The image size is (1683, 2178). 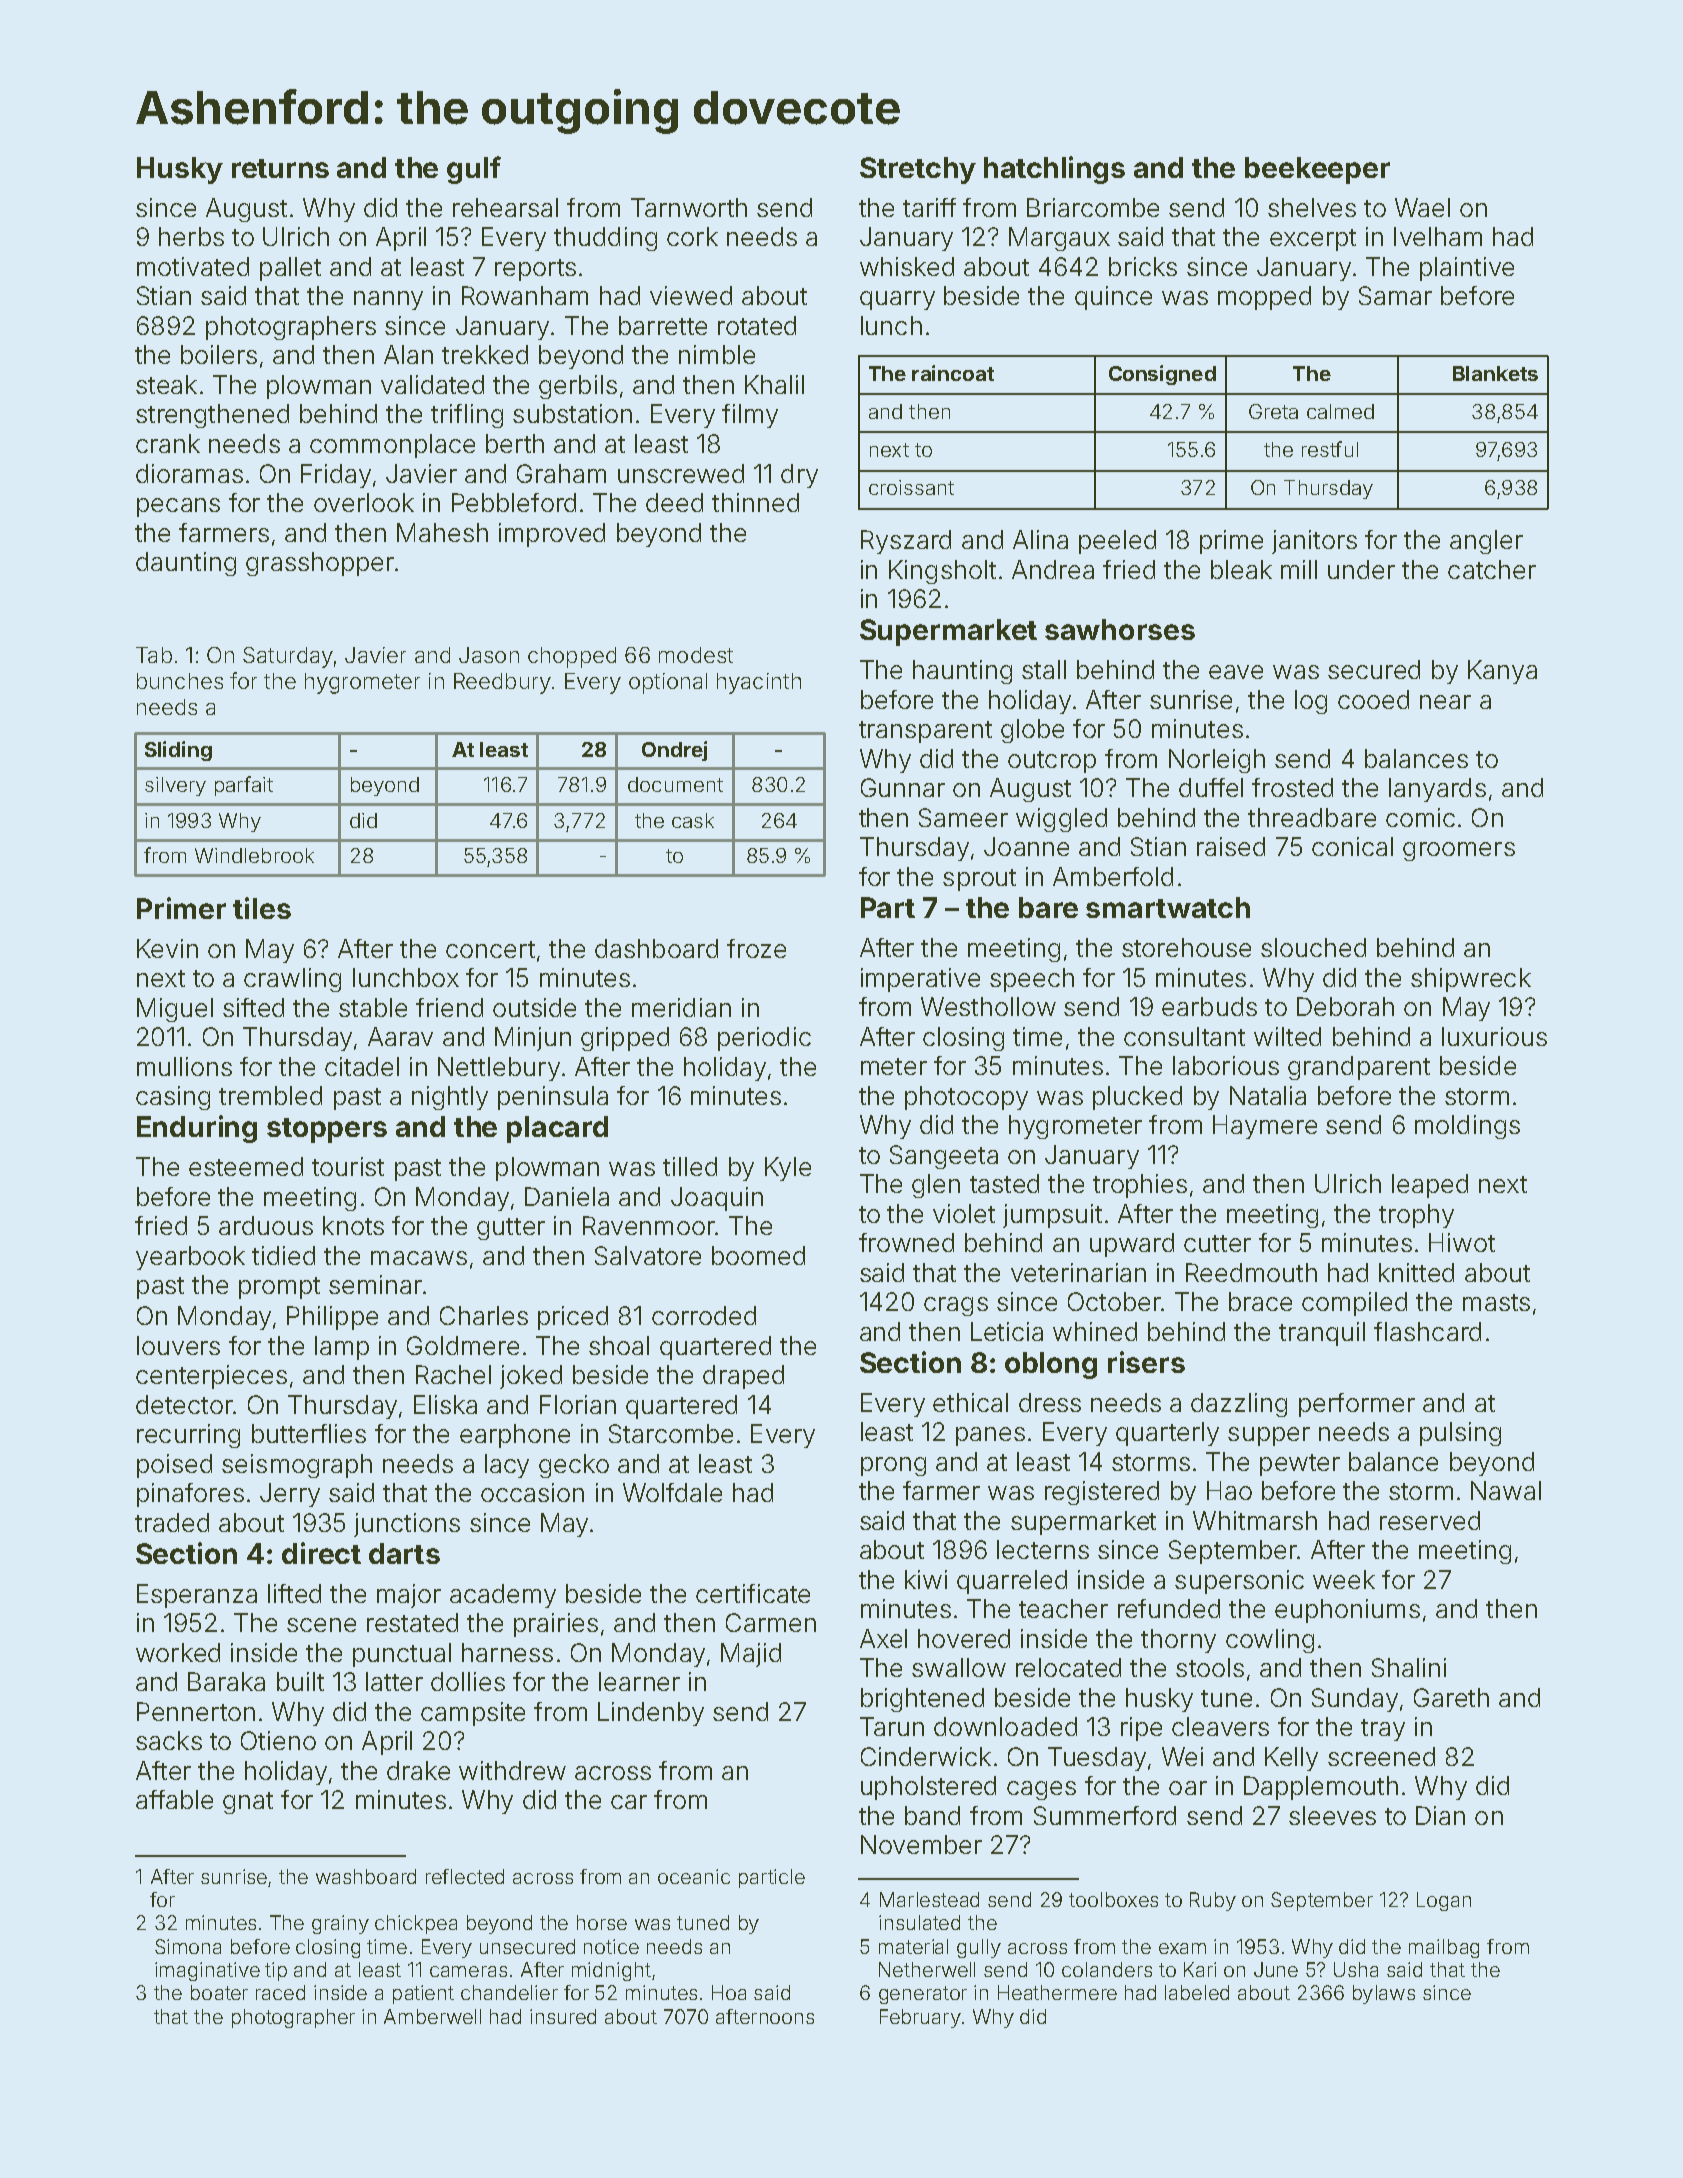 I want to click on grandparent, so click(x=1359, y=1068).
